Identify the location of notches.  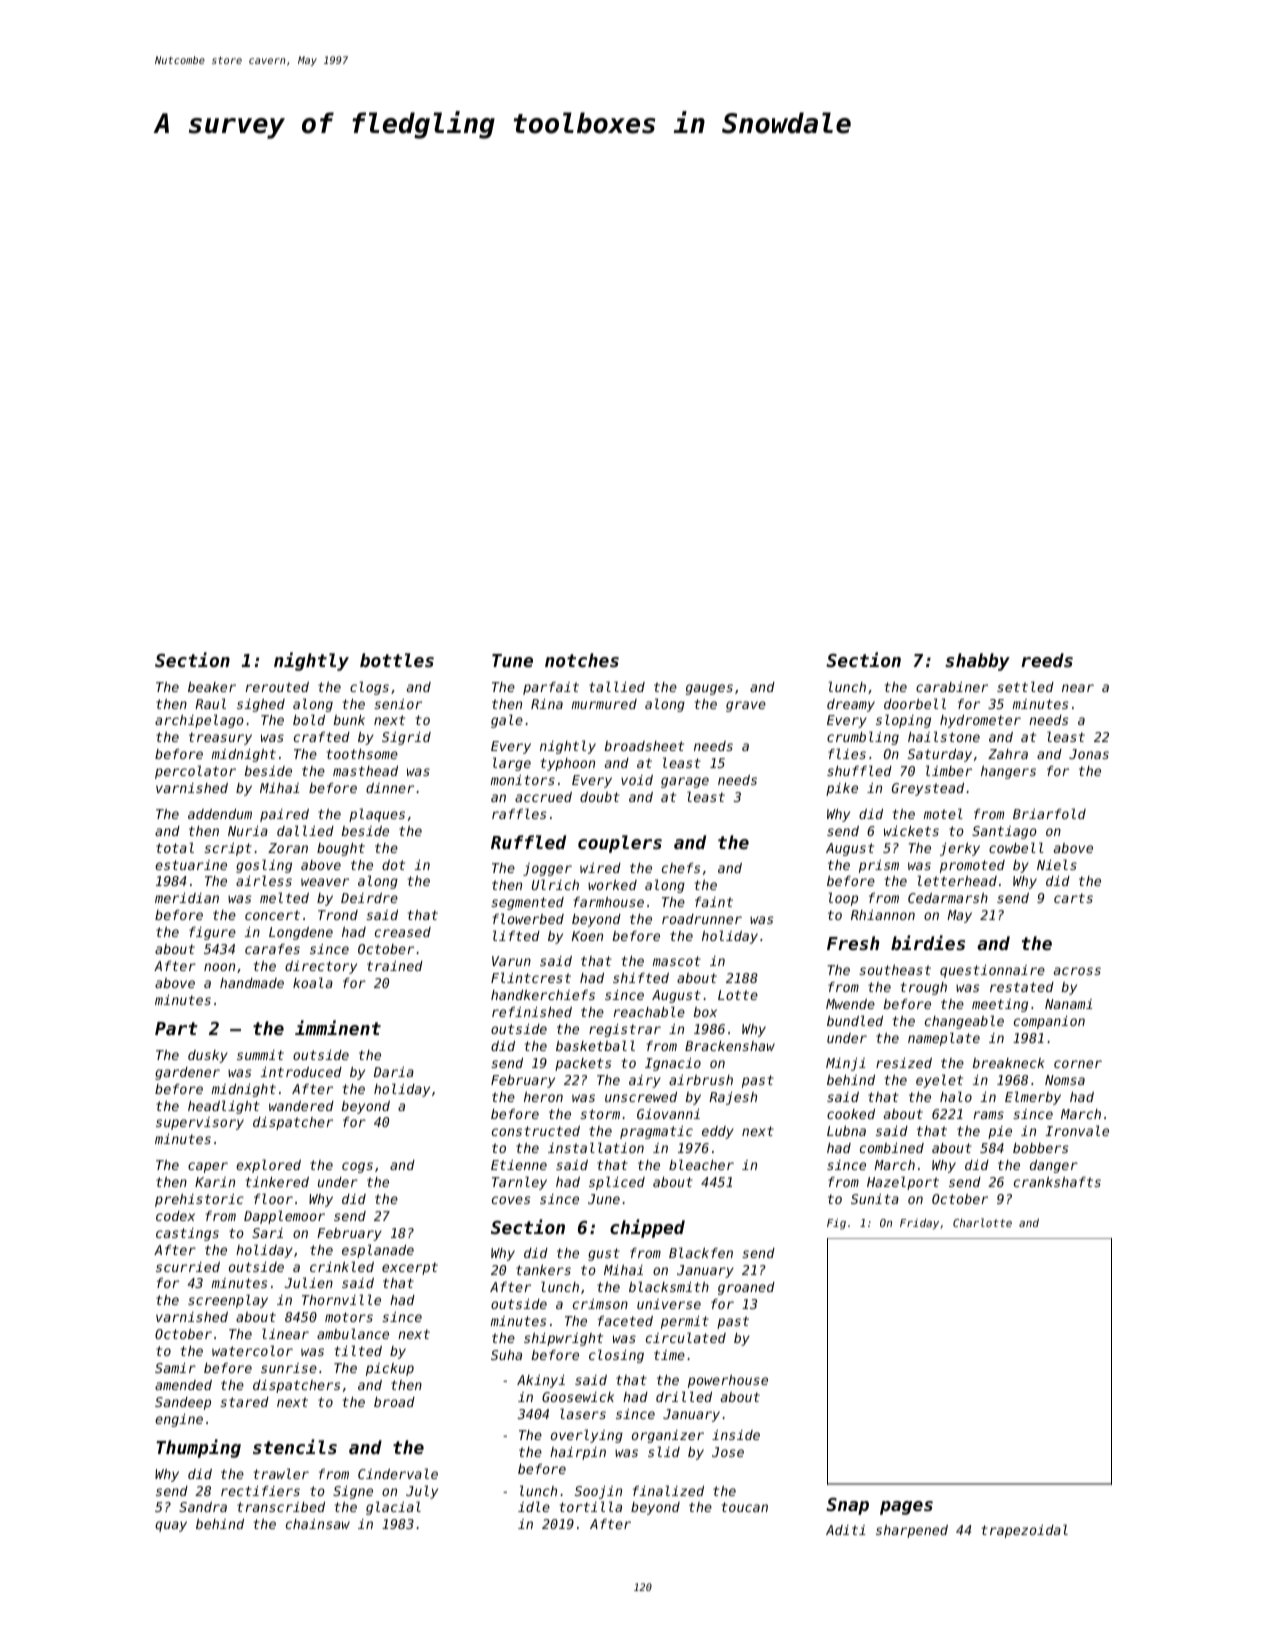
(582, 660).
